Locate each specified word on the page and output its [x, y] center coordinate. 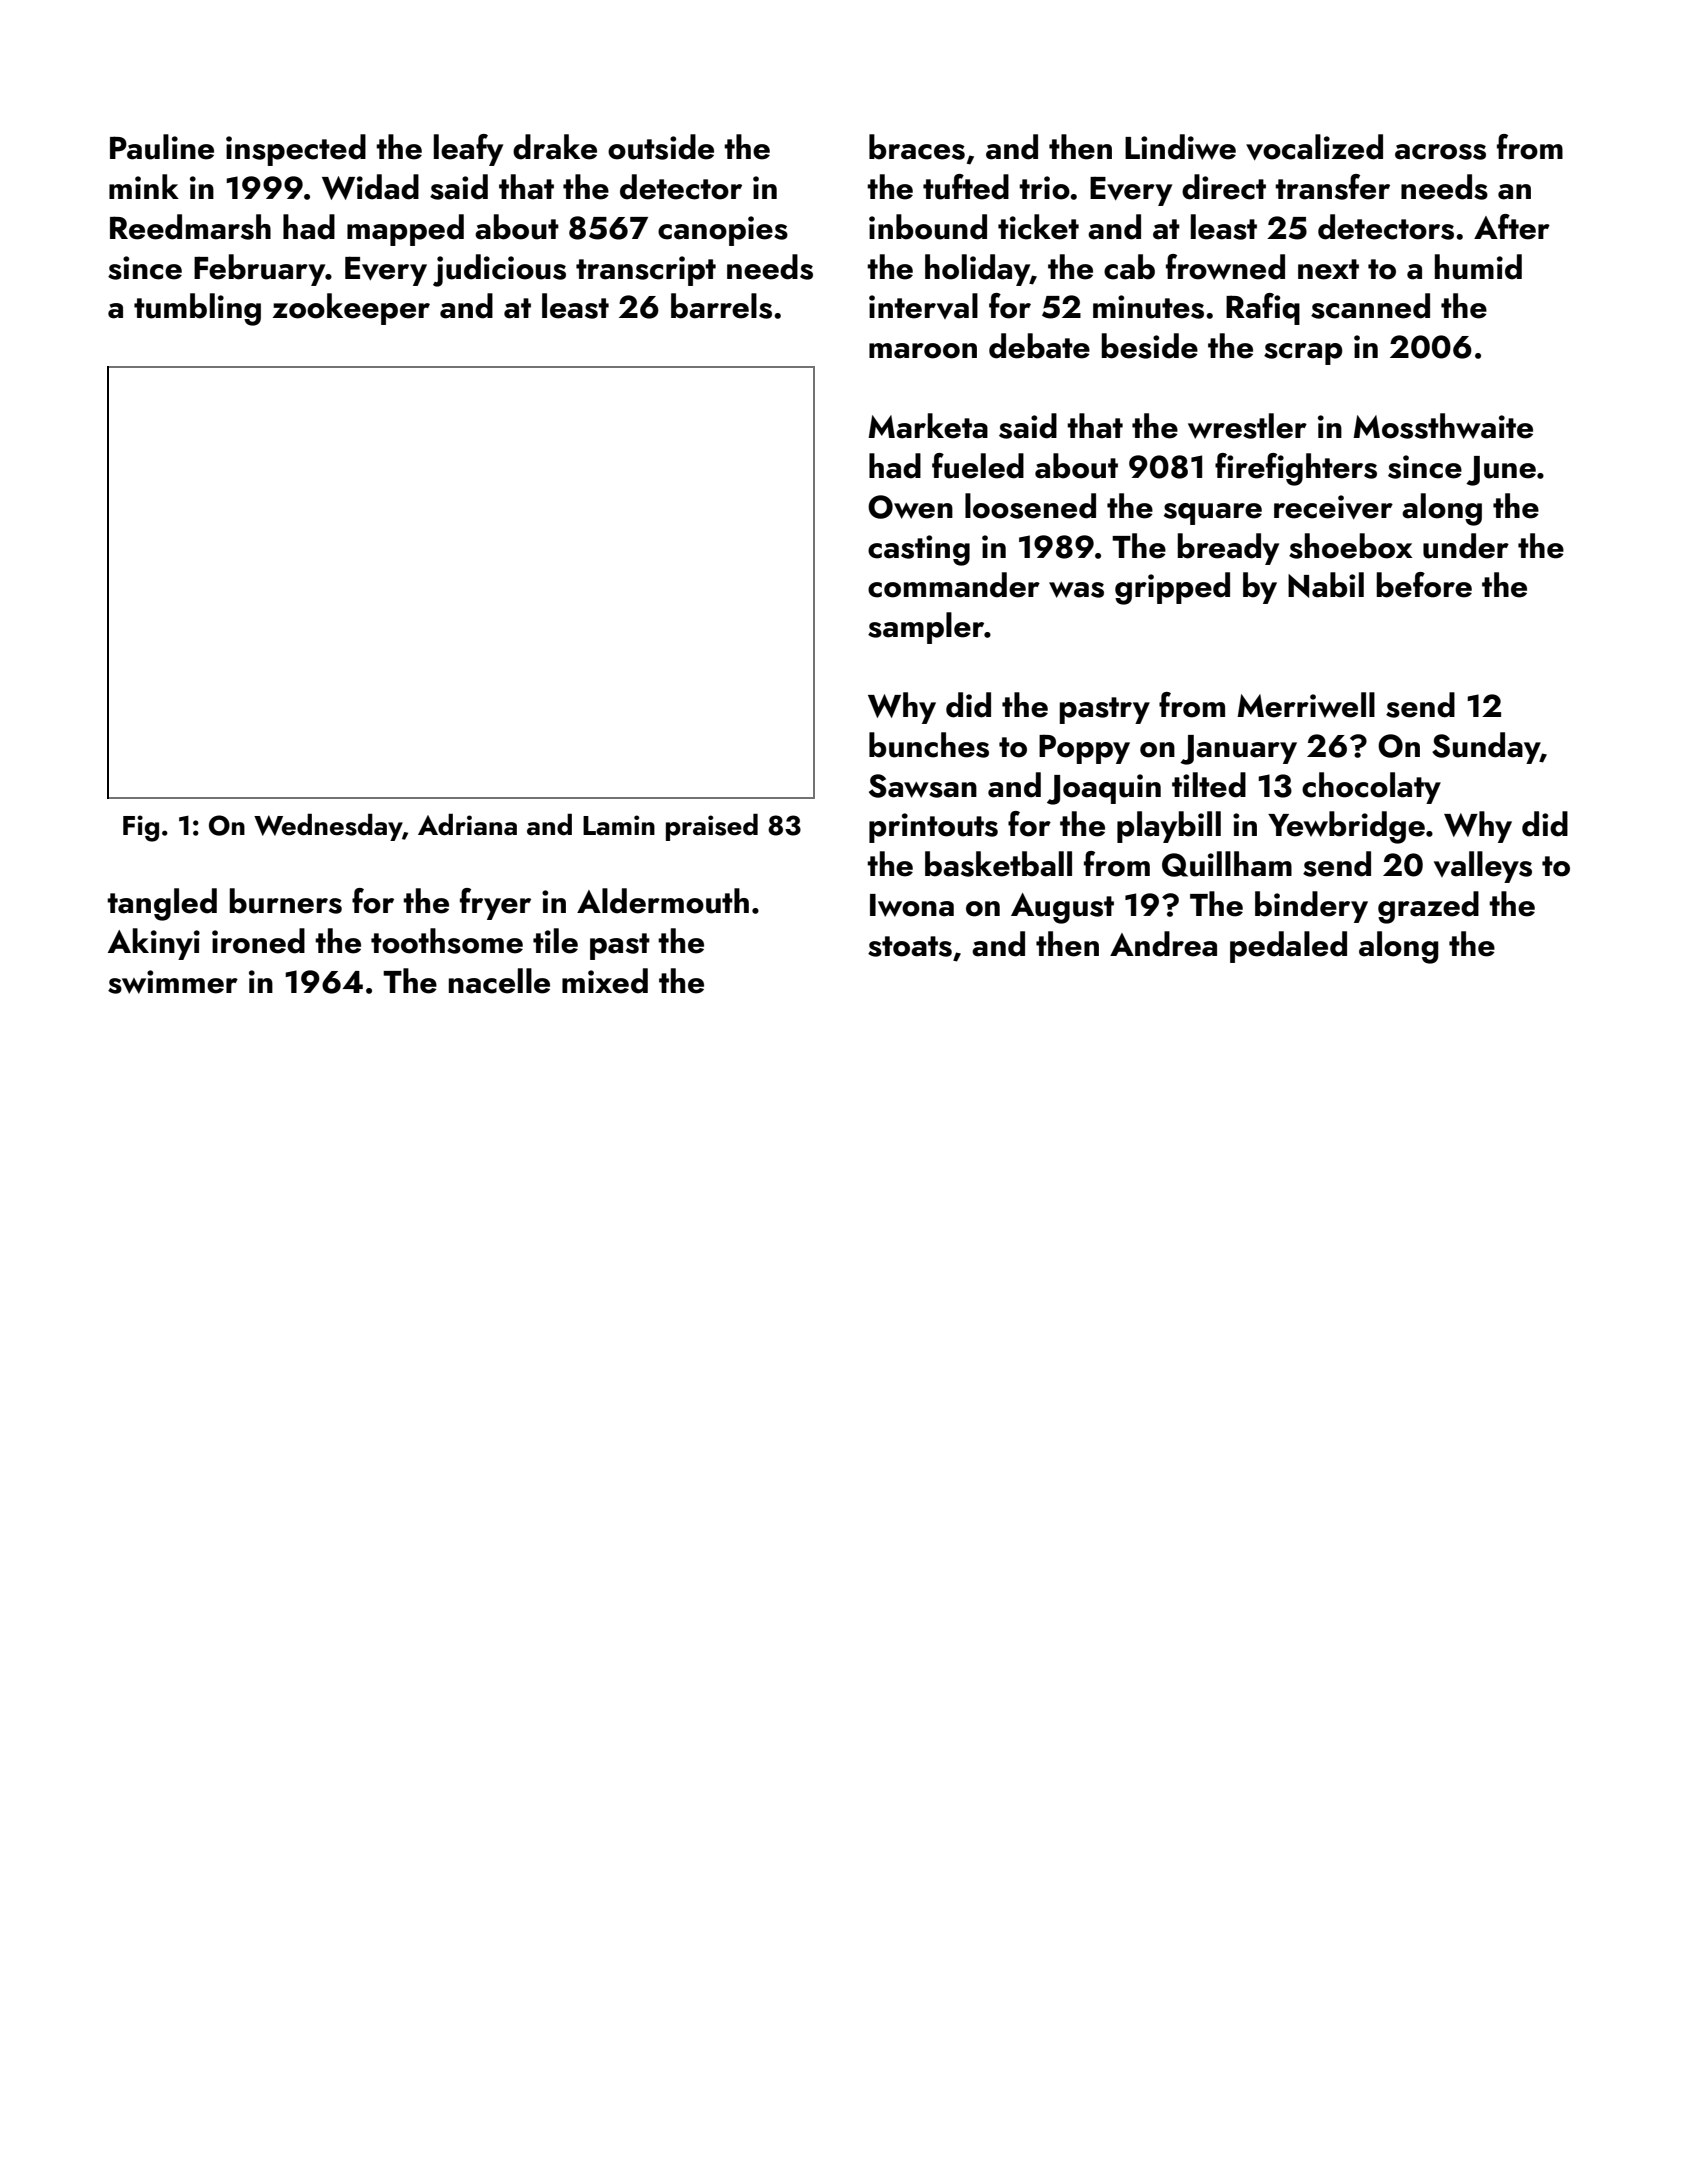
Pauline [162, 147]
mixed [605, 981]
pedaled [1288, 947]
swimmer [173, 982]
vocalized [1314, 147]
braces [917, 147]
